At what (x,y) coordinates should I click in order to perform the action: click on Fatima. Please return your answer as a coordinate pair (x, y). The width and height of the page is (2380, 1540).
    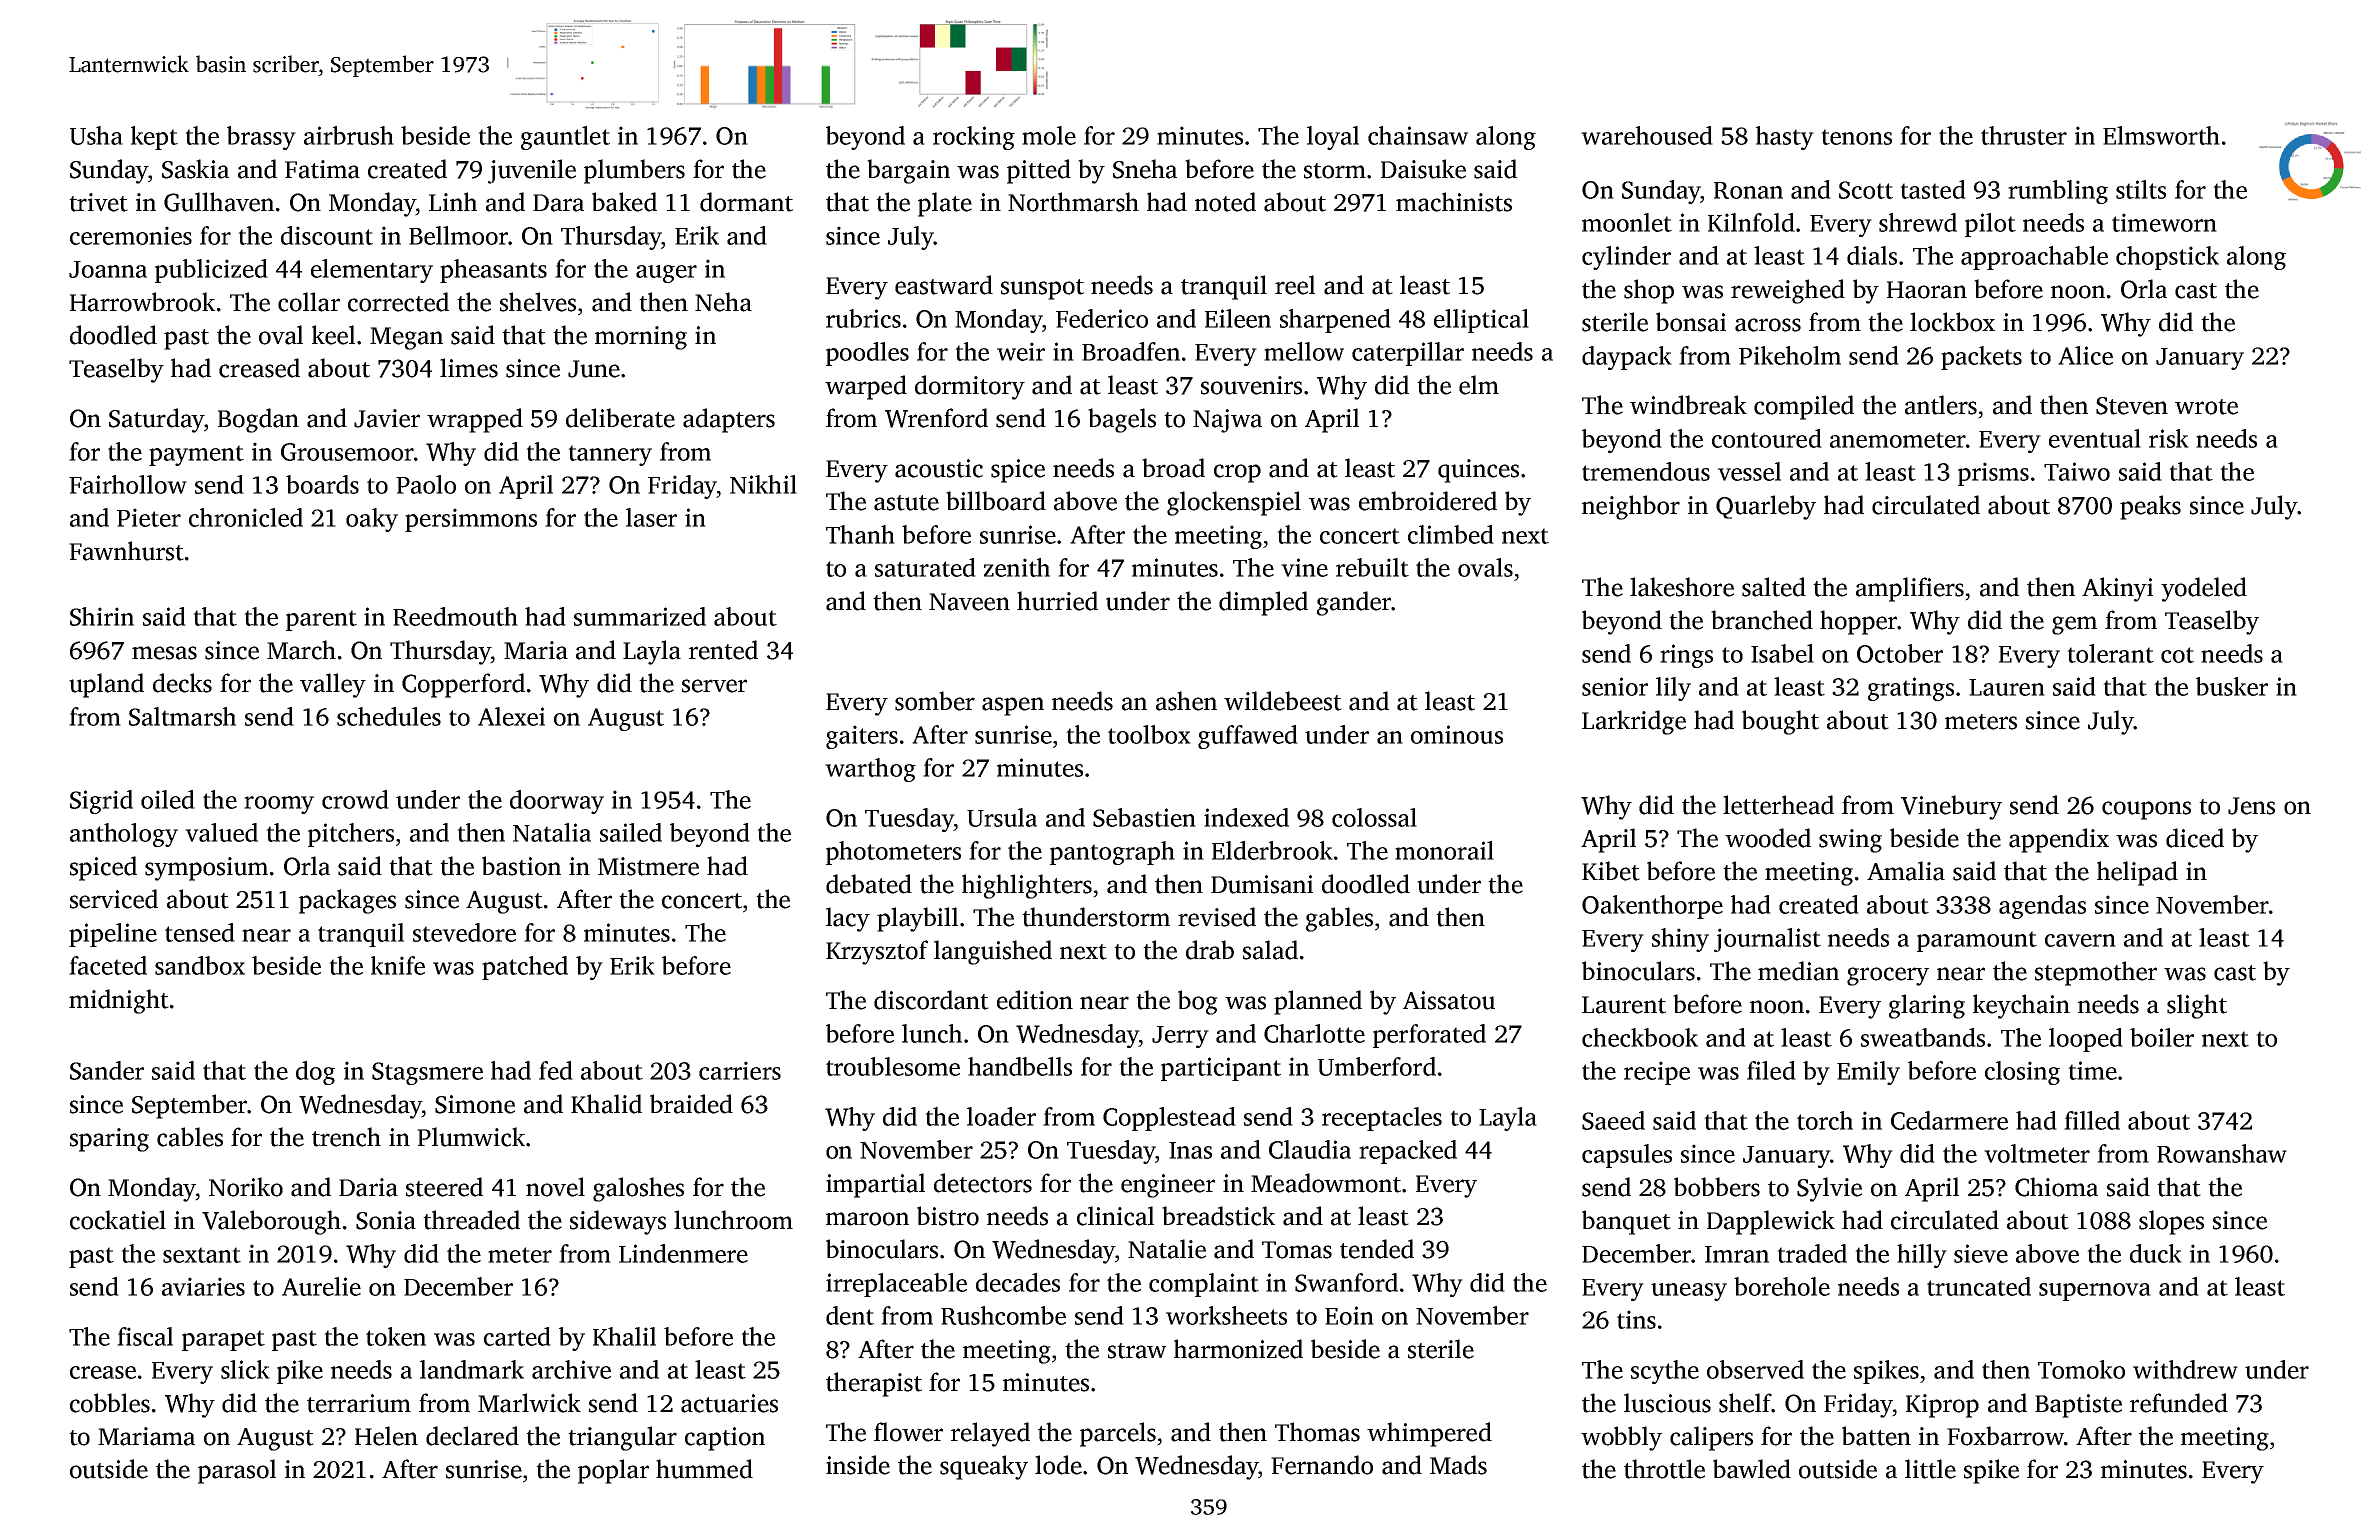
    Looking at the image, I should click on (322, 169).
